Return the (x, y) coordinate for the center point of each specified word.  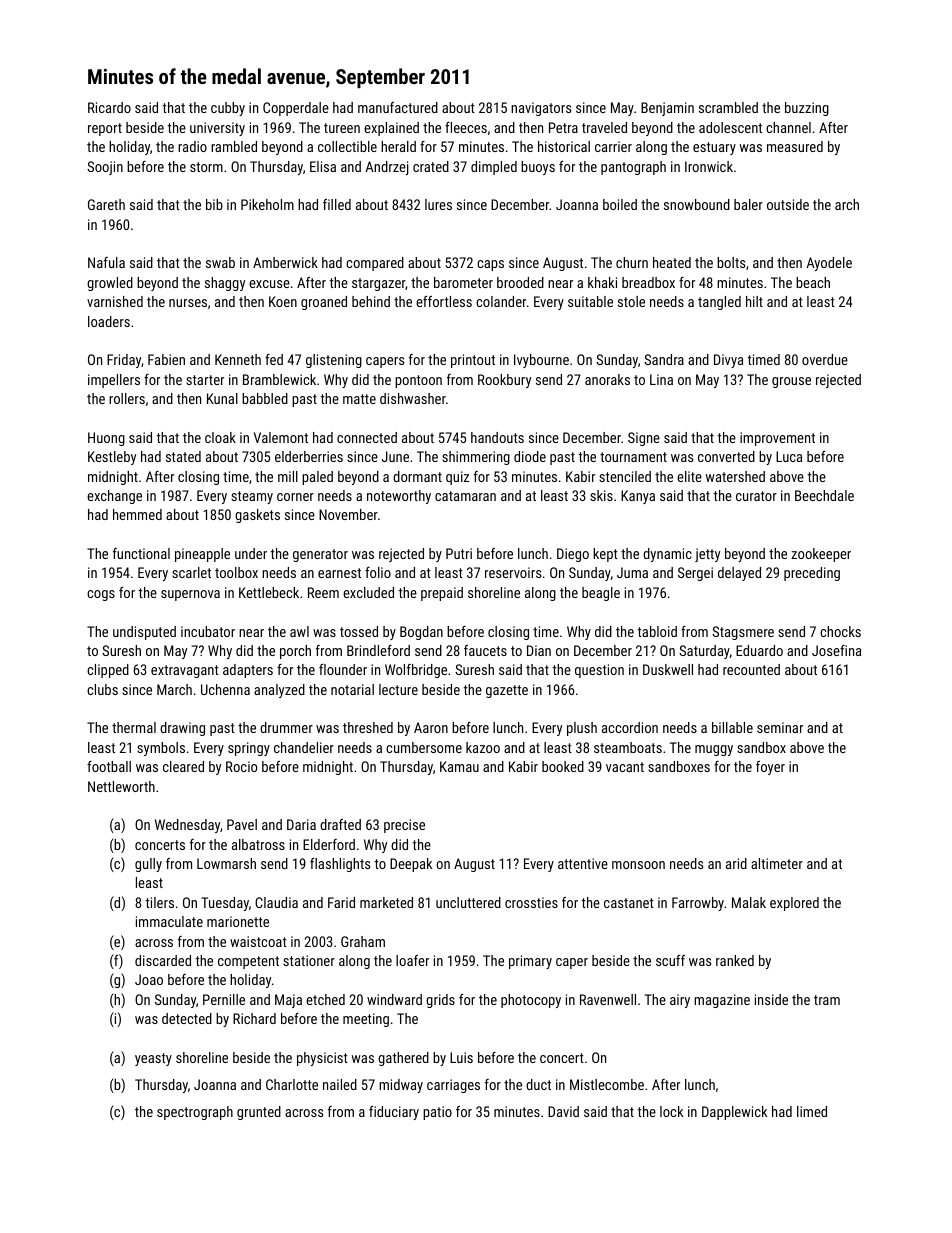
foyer (770, 768)
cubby (228, 109)
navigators (541, 109)
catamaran (465, 496)
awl (299, 631)
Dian (539, 650)
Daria (301, 824)
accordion (630, 727)
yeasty (153, 1059)
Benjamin (667, 109)
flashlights (340, 865)
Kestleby (112, 458)
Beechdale (824, 495)
